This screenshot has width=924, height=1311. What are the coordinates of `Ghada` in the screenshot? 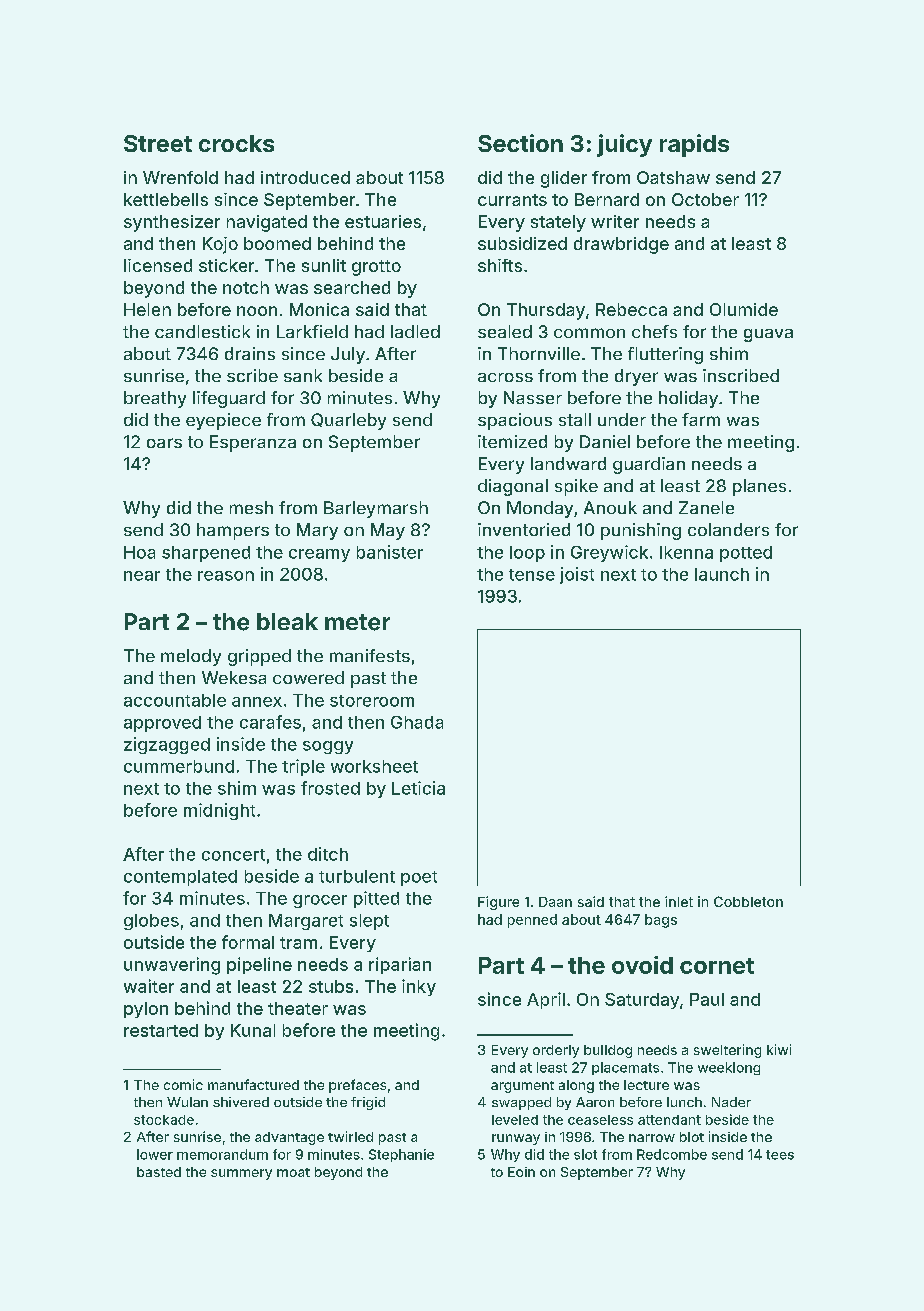 It's located at (417, 722).
